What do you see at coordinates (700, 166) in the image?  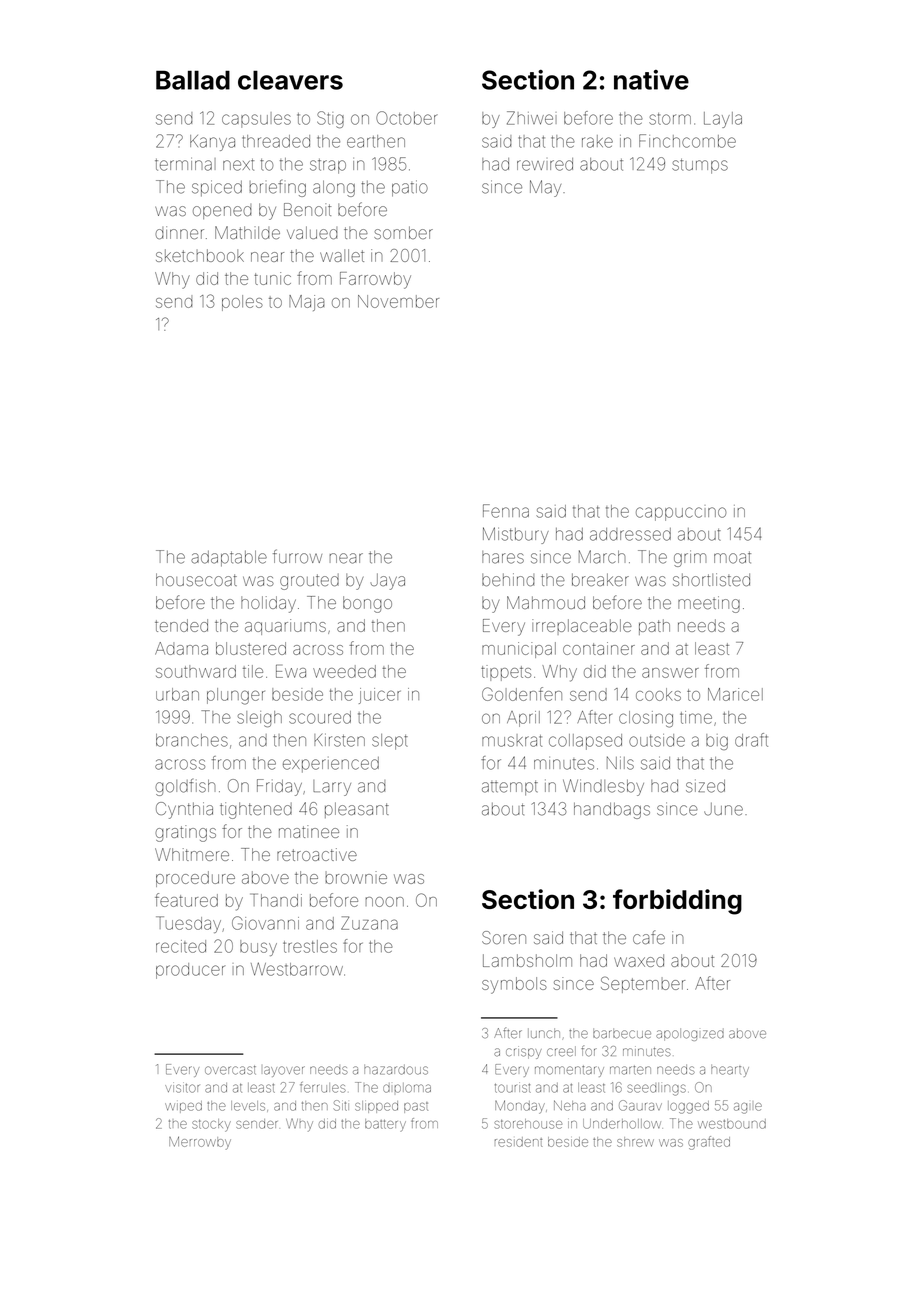 I see `stumps` at bounding box center [700, 166].
